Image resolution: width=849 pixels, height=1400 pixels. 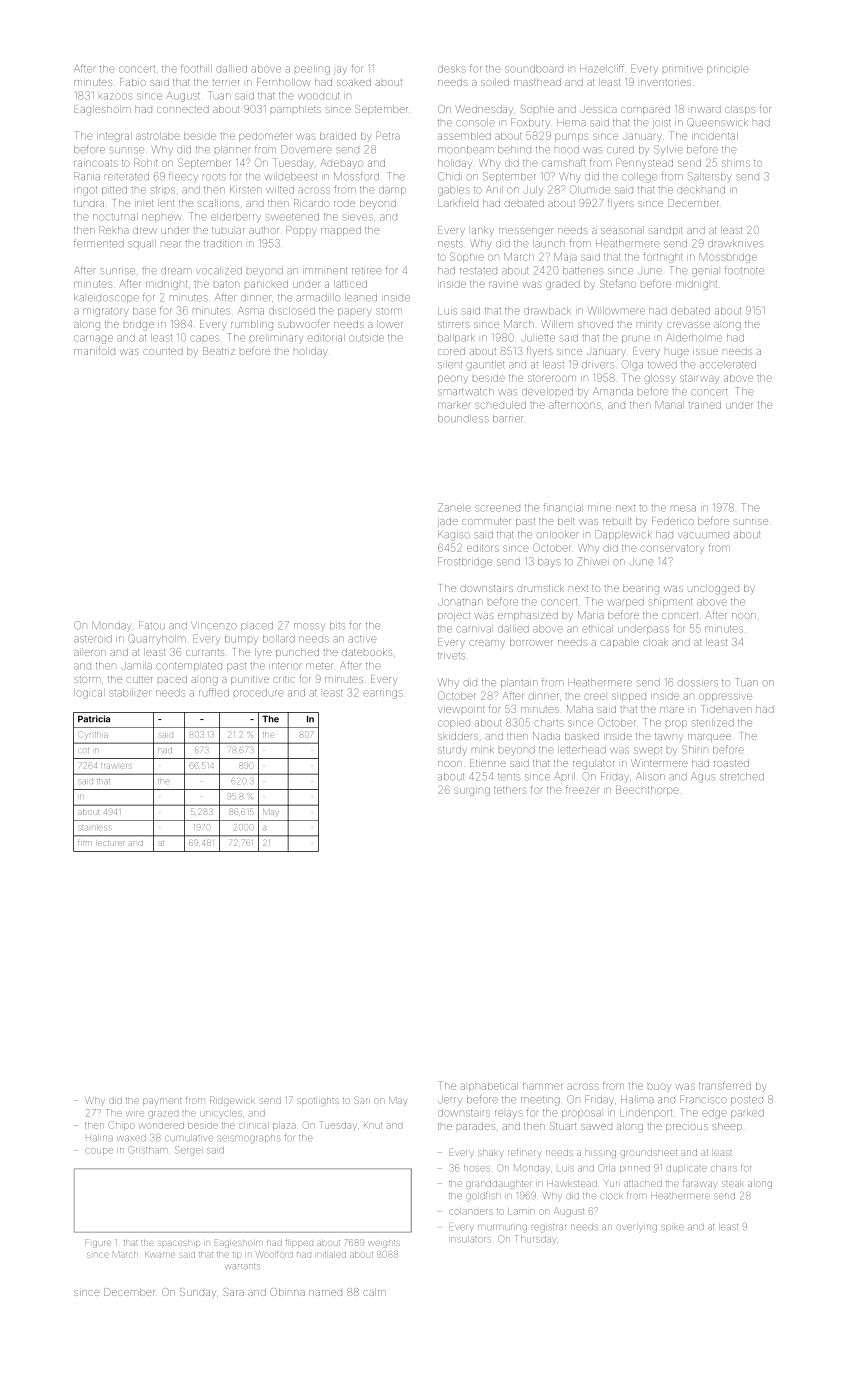 I want to click on Maja, so click(x=565, y=258).
